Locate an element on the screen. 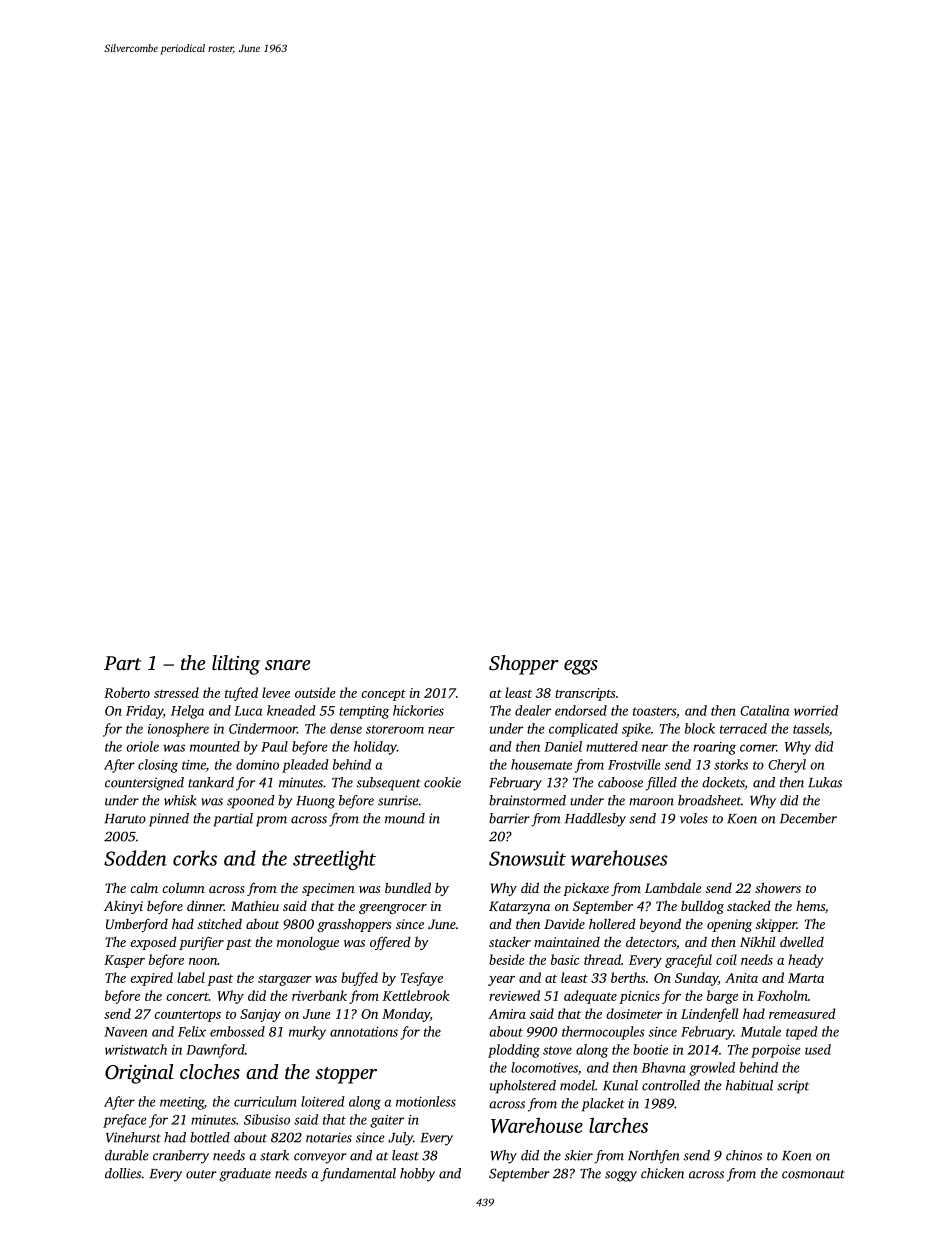 Image resolution: width=952 pixels, height=1233 pixels. plodding is located at coordinates (514, 1051).
